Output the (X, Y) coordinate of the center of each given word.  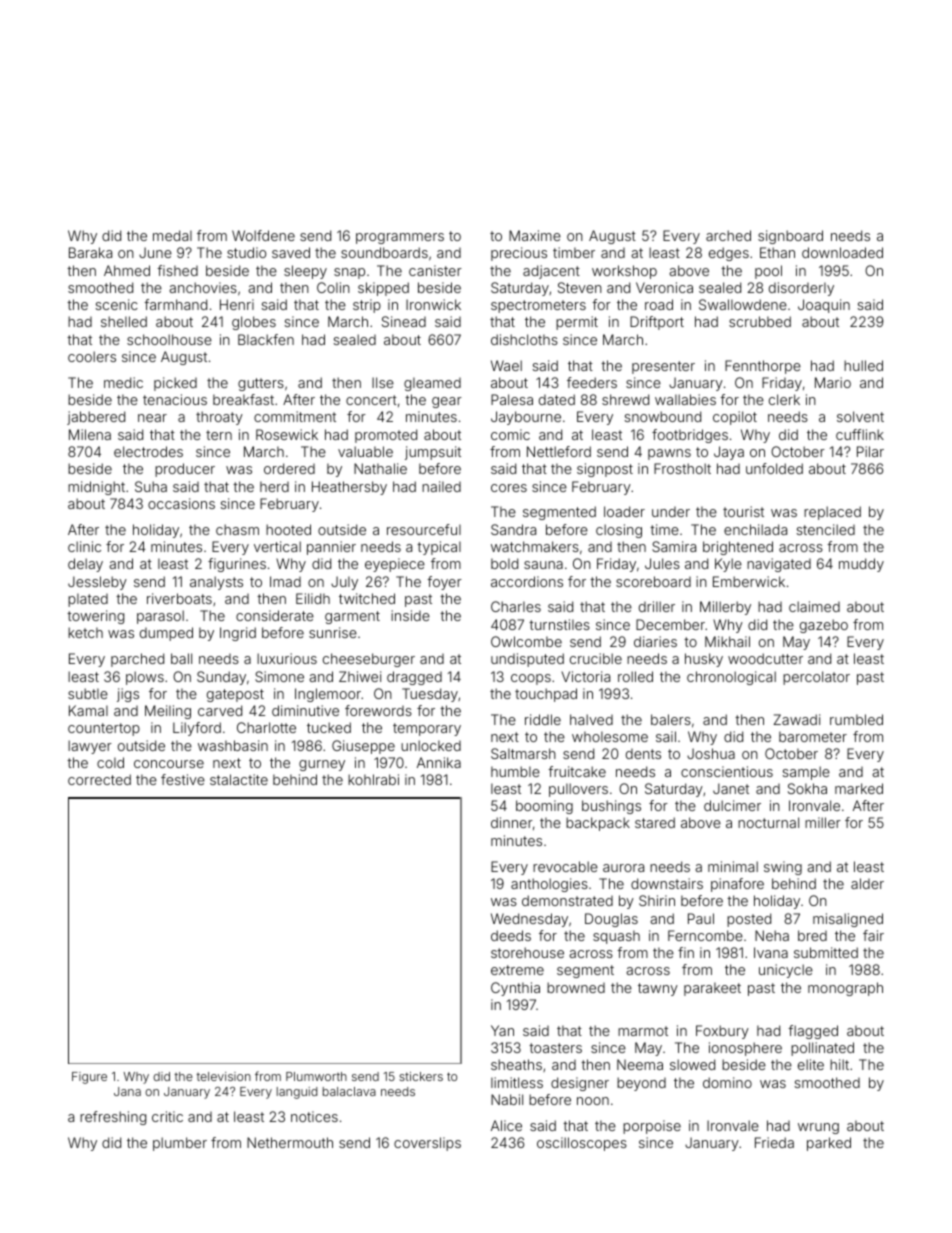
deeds (511, 935)
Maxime (535, 235)
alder (867, 883)
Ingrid (238, 634)
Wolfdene (263, 235)
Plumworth (316, 1076)
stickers (421, 1076)
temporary (427, 729)
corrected (99, 779)
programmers (400, 238)
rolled (635, 676)
